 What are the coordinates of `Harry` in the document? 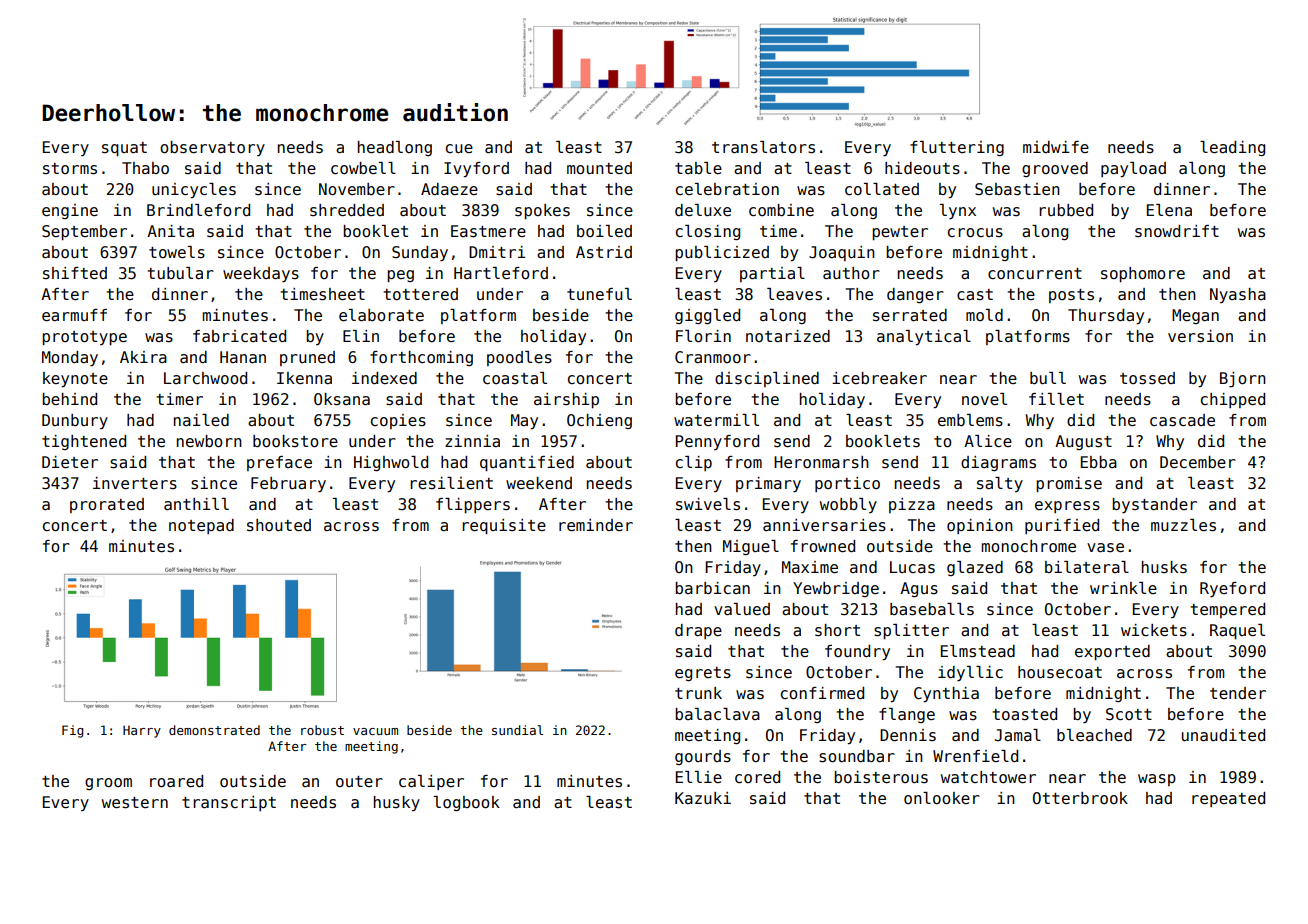 It's located at (142, 731).
